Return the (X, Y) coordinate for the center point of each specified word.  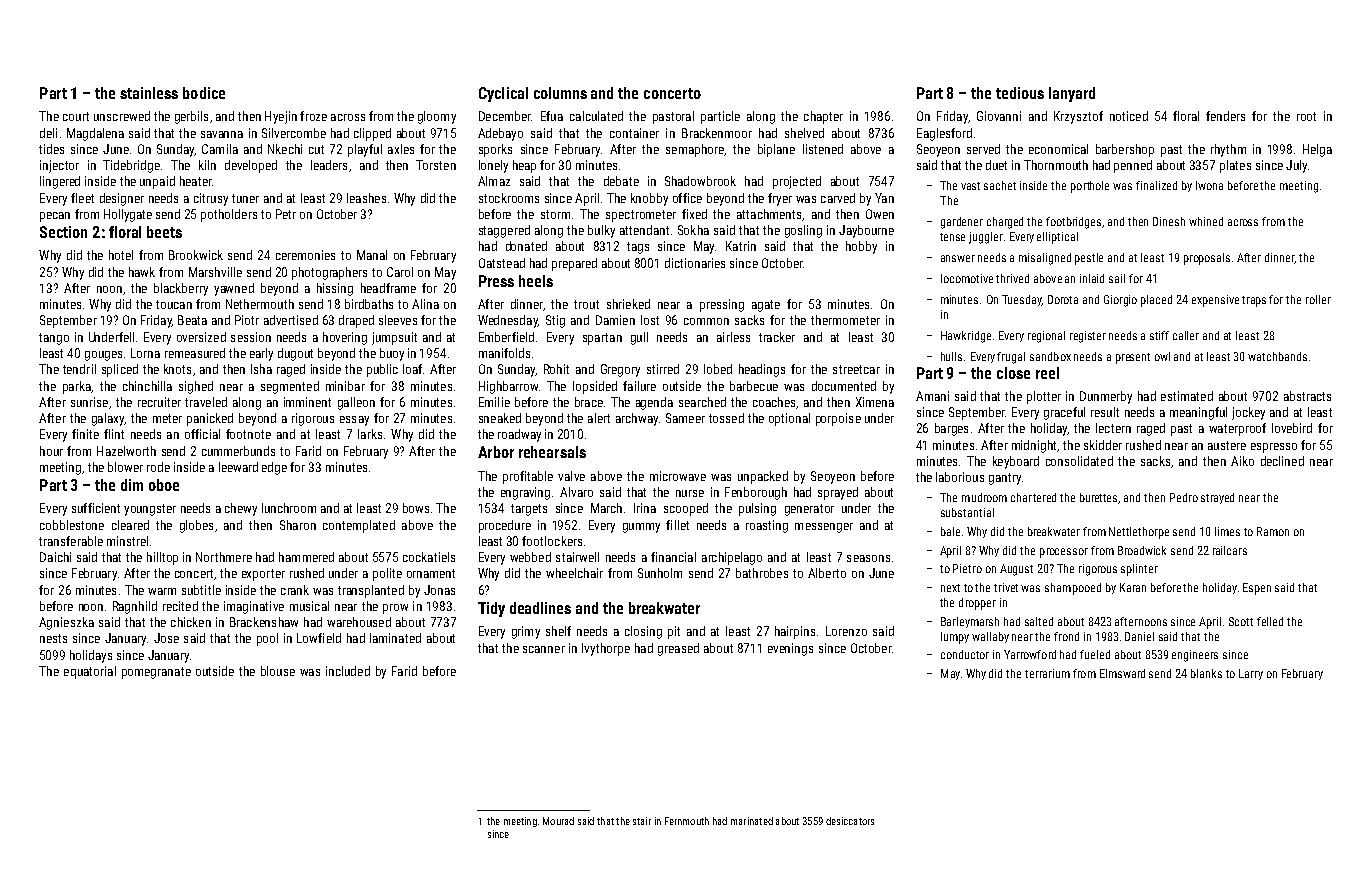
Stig (555, 321)
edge (274, 468)
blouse (278, 671)
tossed (726, 418)
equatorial (90, 672)
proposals (1207, 259)
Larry (1251, 674)
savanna (222, 134)
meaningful (1198, 413)
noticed (1129, 116)
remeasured (195, 353)
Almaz (494, 181)
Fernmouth (687, 821)
